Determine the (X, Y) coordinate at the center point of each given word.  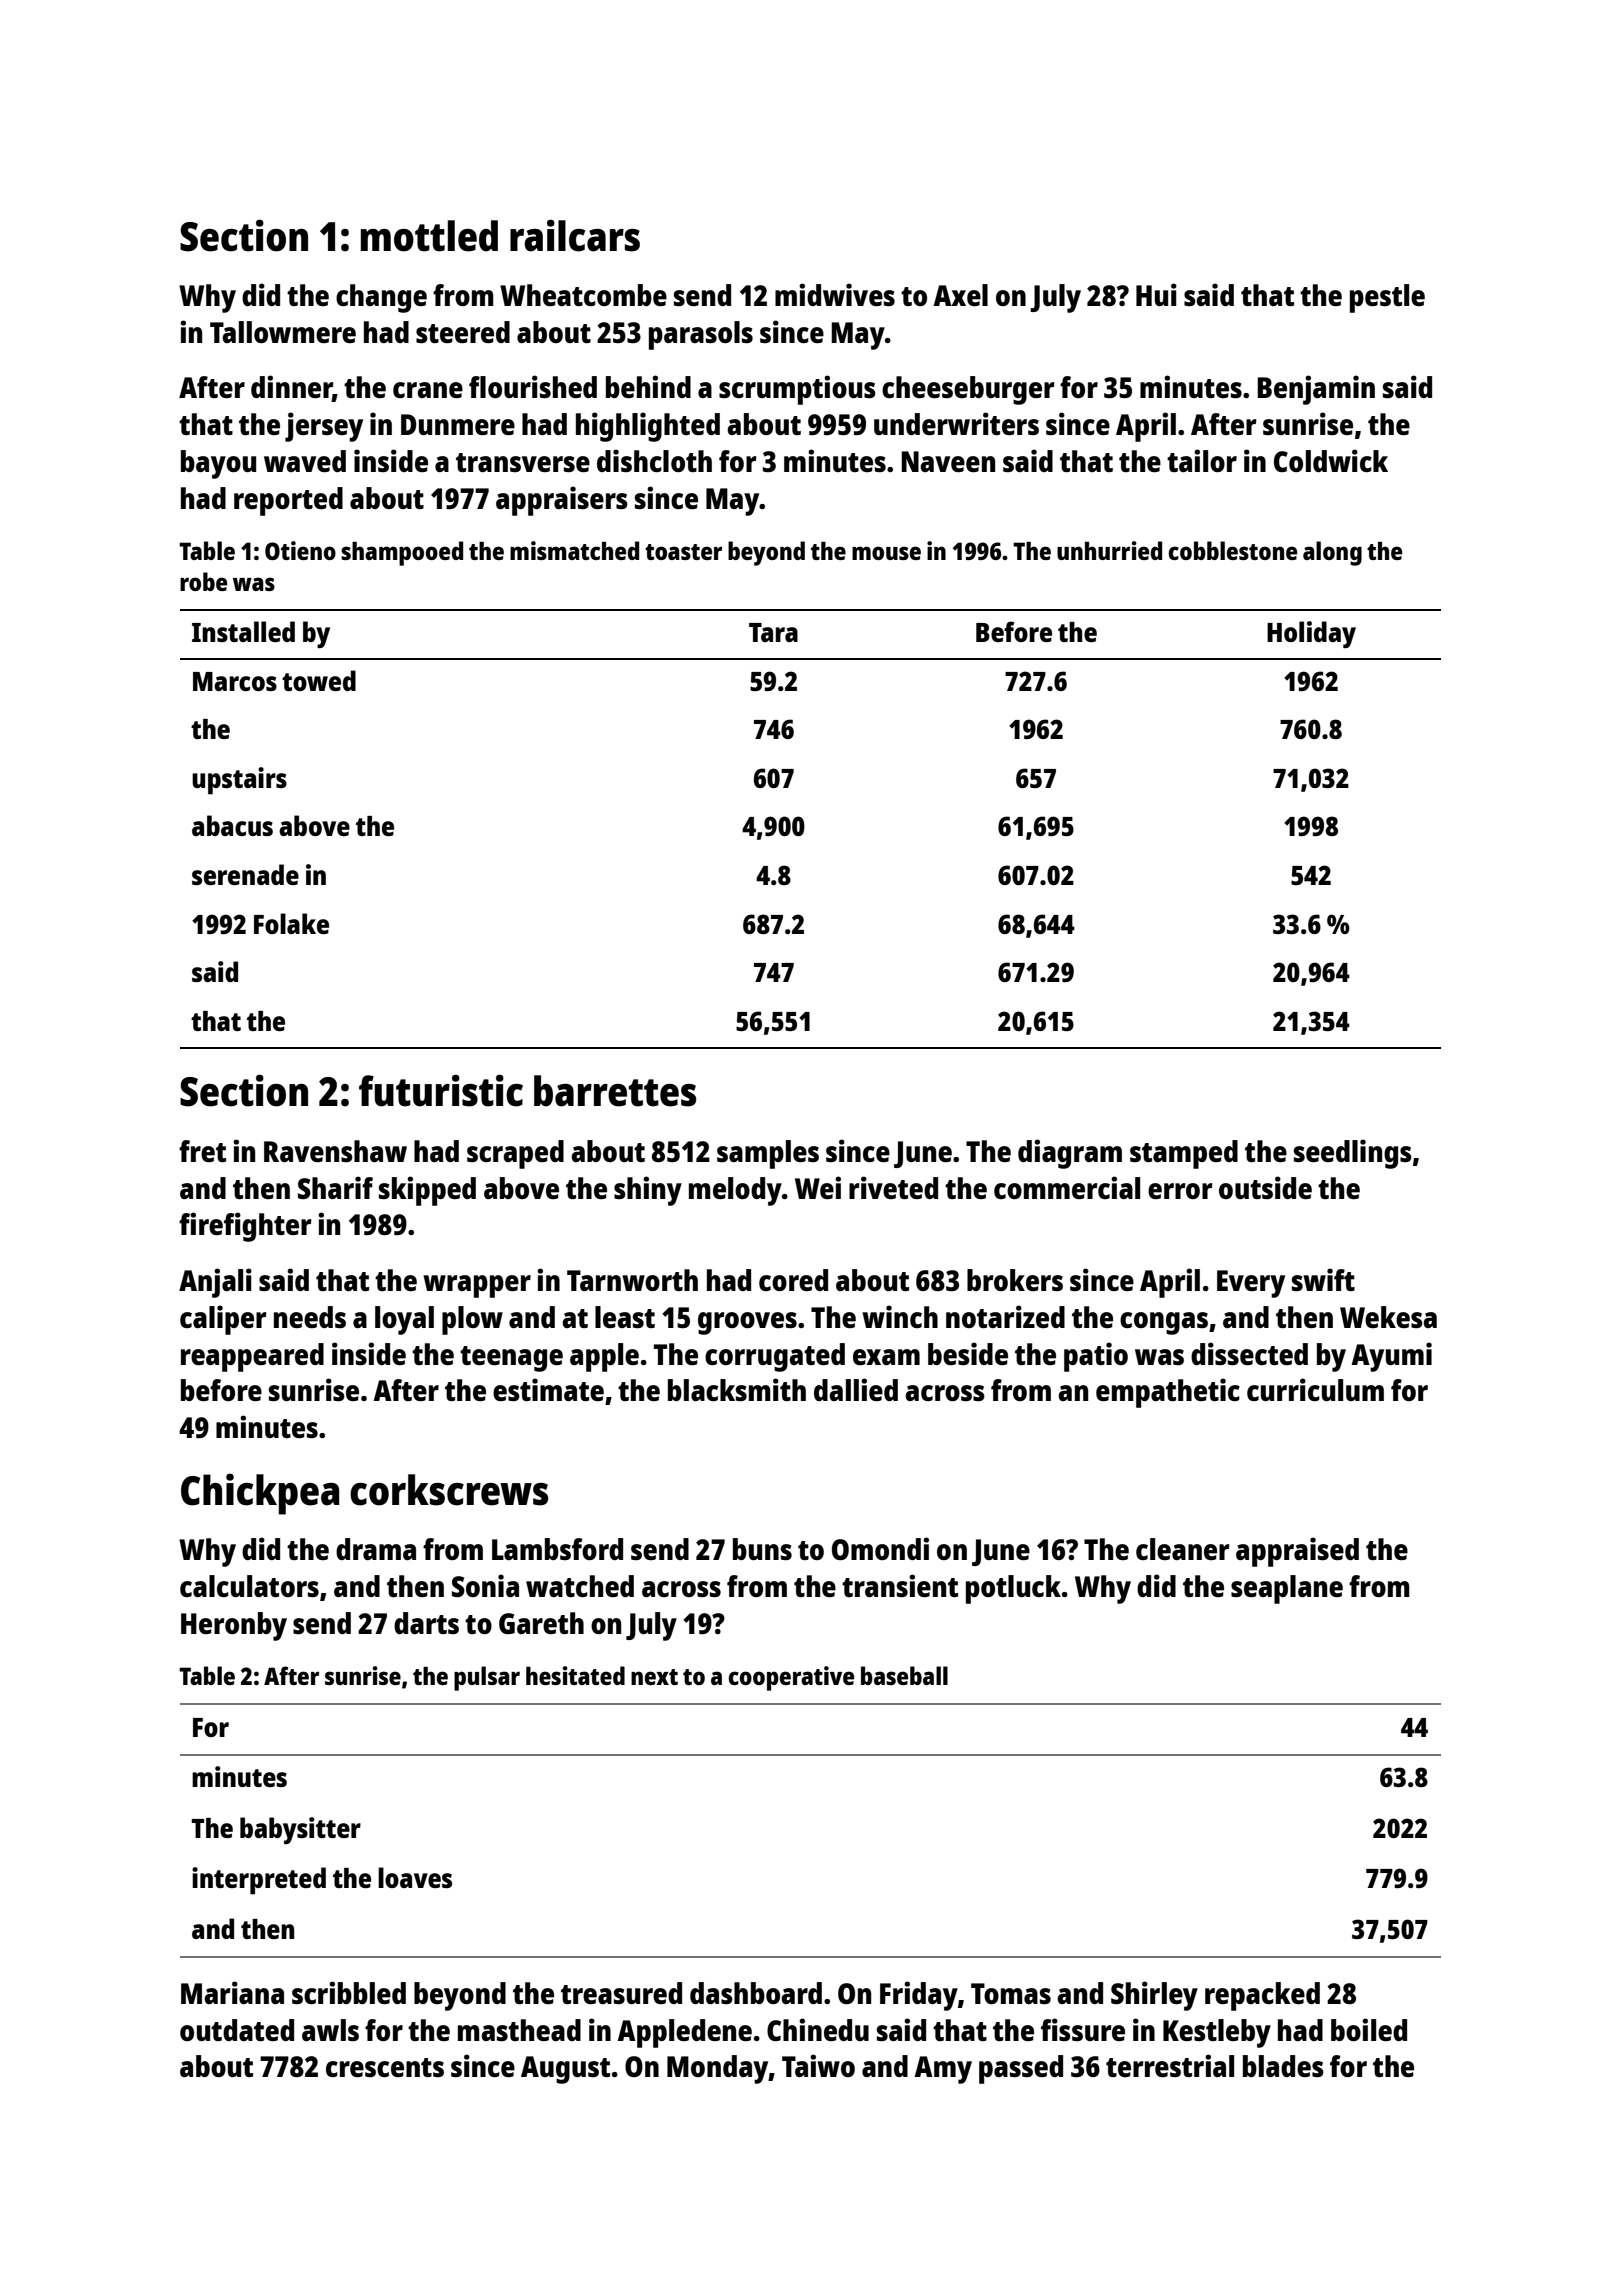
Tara (773, 632)
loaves (415, 1877)
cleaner (1183, 1549)
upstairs (239, 781)
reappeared (252, 1357)
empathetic (1168, 1393)
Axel (960, 295)
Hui (1156, 294)
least (625, 1317)
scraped (515, 1154)
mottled (429, 236)
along (1332, 553)
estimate (548, 1389)
